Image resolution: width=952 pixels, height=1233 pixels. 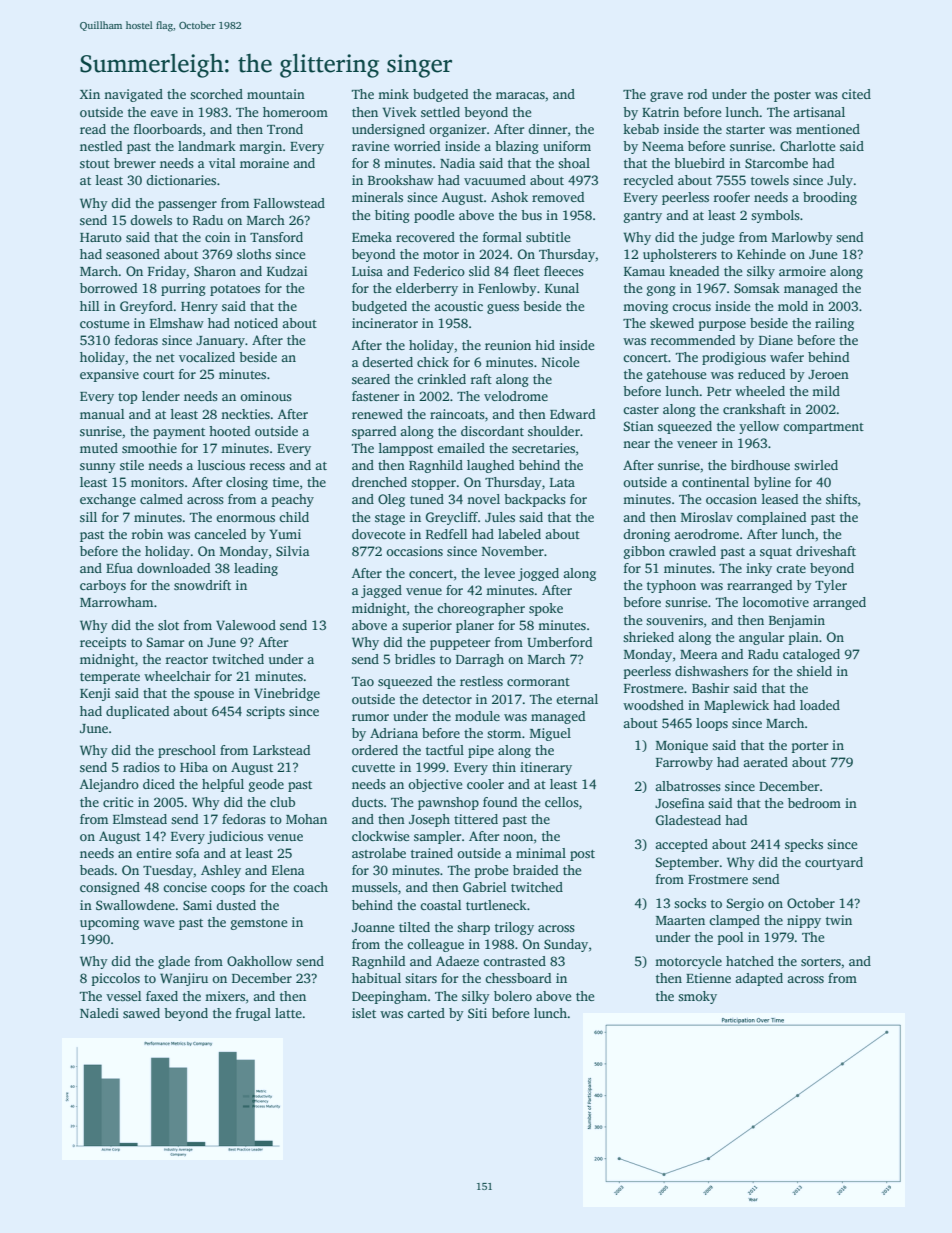 What do you see at coordinates (253, 1014) in the page?
I see `frugal` at bounding box center [253, 1014].
